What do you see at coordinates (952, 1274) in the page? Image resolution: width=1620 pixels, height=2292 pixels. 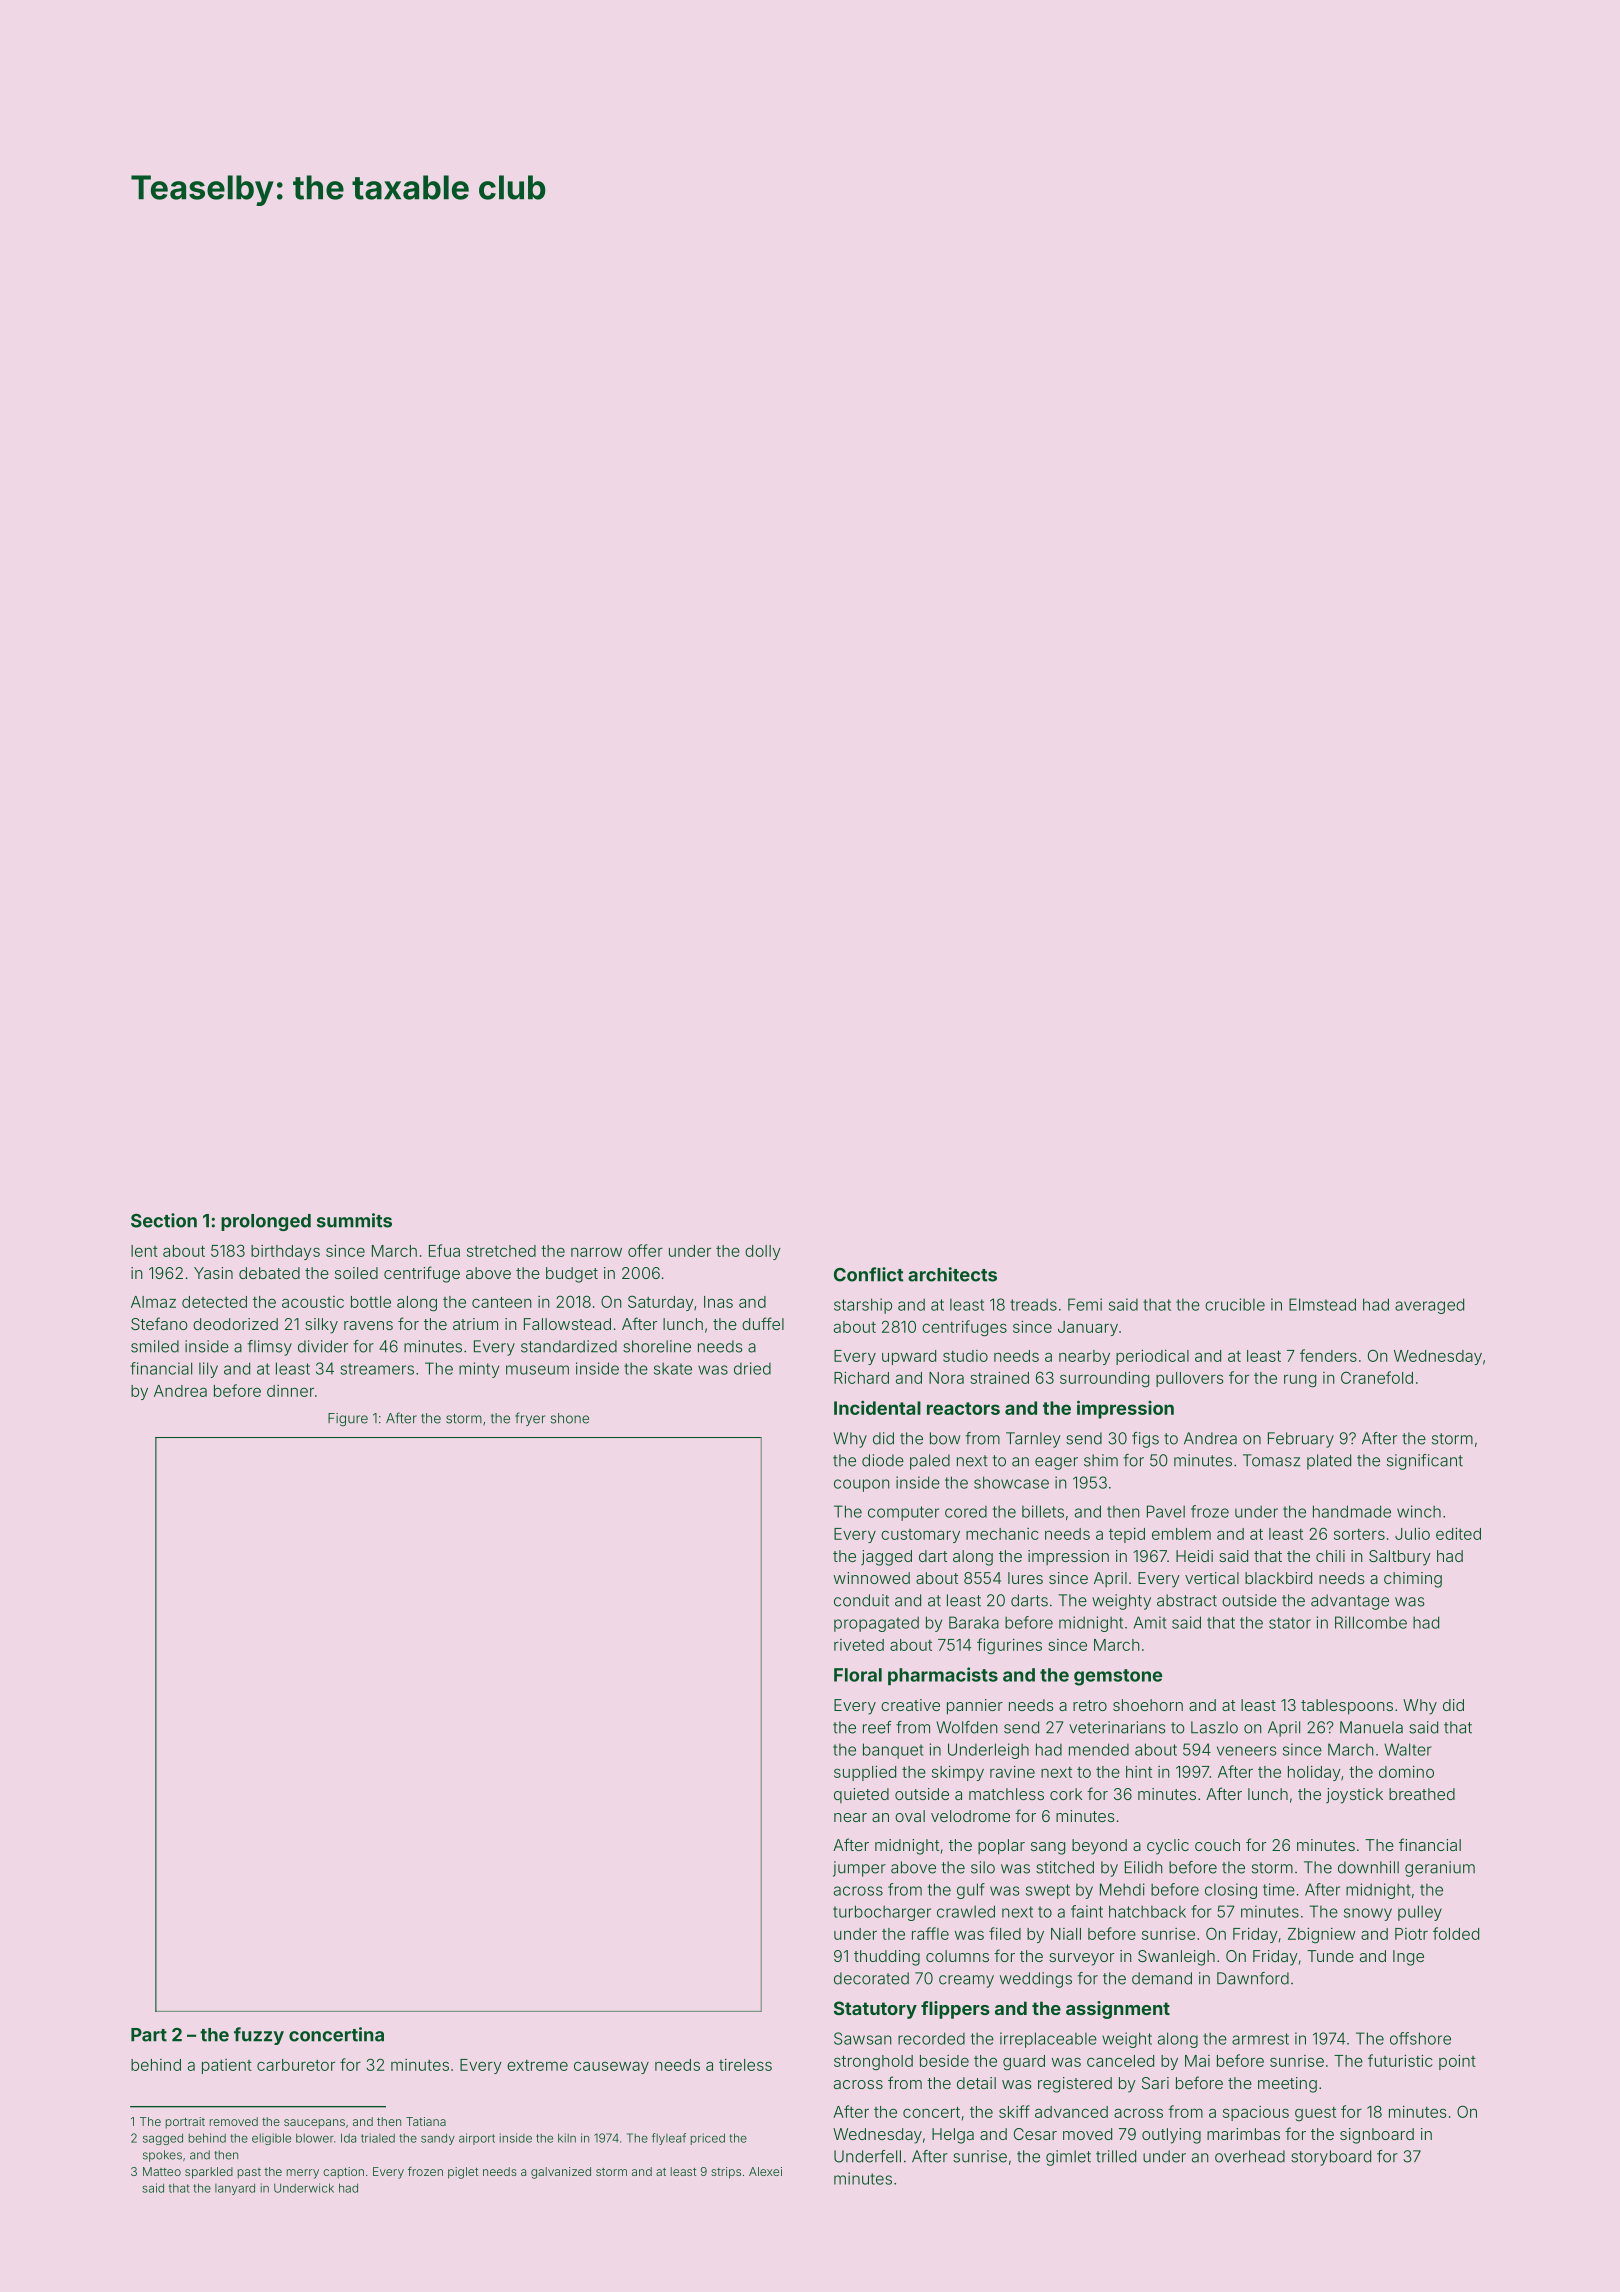 I see `architects` at bounding box center [952, 1274].
